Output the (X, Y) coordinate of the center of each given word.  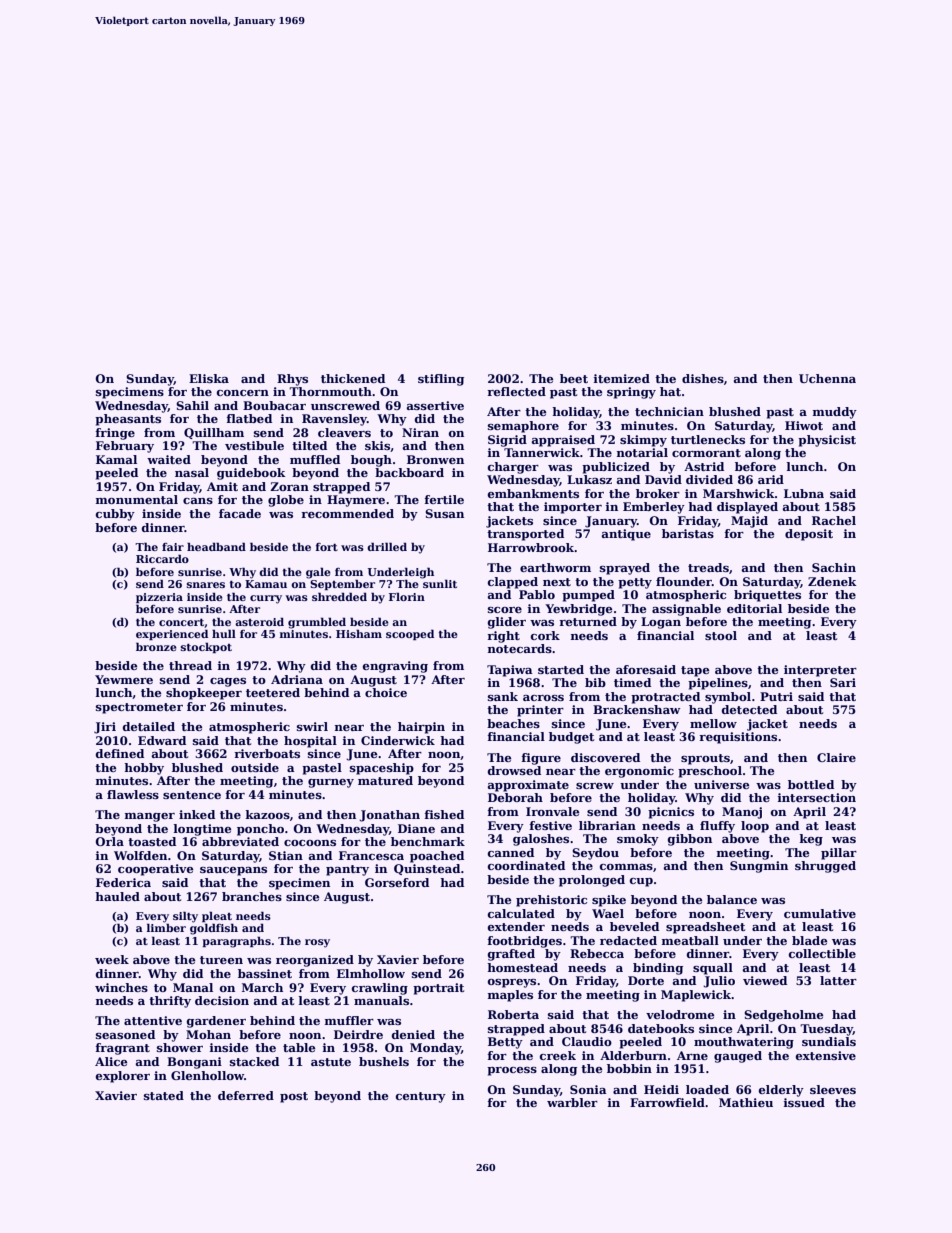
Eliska (209, 378)
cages (228, 682)
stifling (441, 380)
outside (255, 767)
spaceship (382, 769)
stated (164, 1095)
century (421, 1097)
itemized (622, 378)
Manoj (742, 813)
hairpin (421, 728)
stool (721, 635)
